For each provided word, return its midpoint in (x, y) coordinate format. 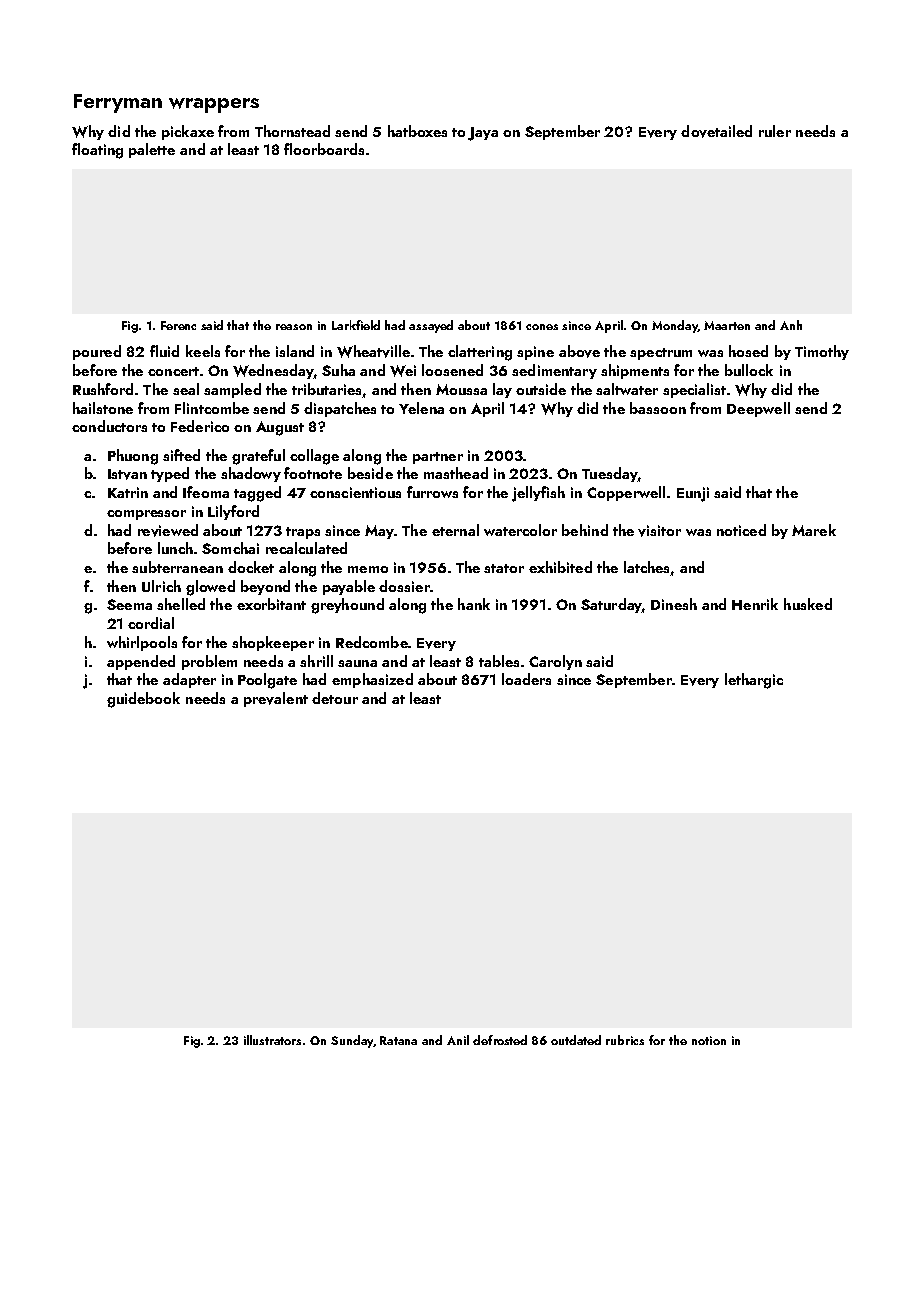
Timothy (822, 352)
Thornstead (292, 131)
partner (438, 458)
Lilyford (233, 512)
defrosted (500, 1040)
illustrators (272, 1040)
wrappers (214, 105)
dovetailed (716, 131)
